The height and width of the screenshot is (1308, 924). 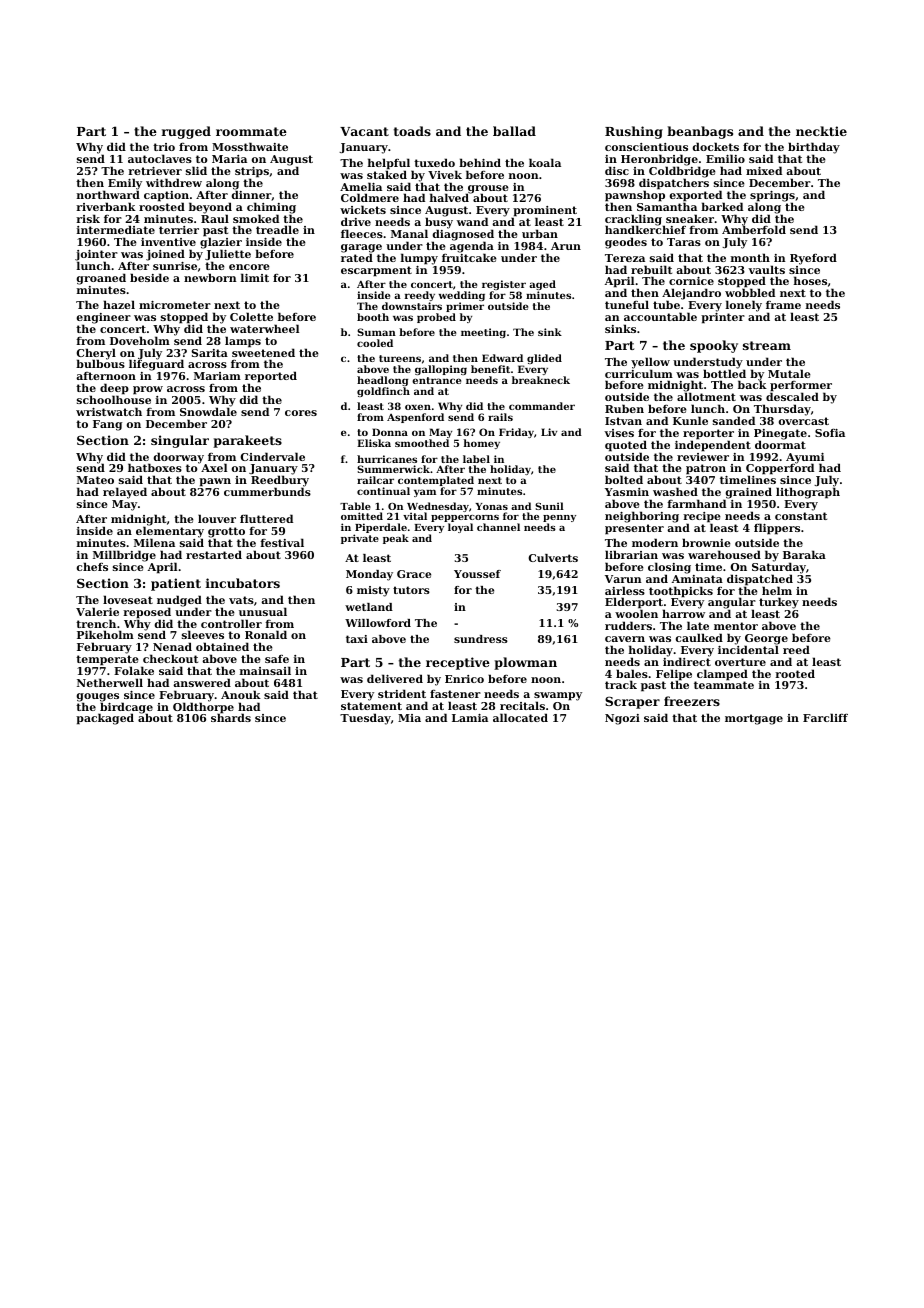 What do you see at coordinates (706, 542) in the screenshot?
I see `brownie` at bounding box center [706, 542].
